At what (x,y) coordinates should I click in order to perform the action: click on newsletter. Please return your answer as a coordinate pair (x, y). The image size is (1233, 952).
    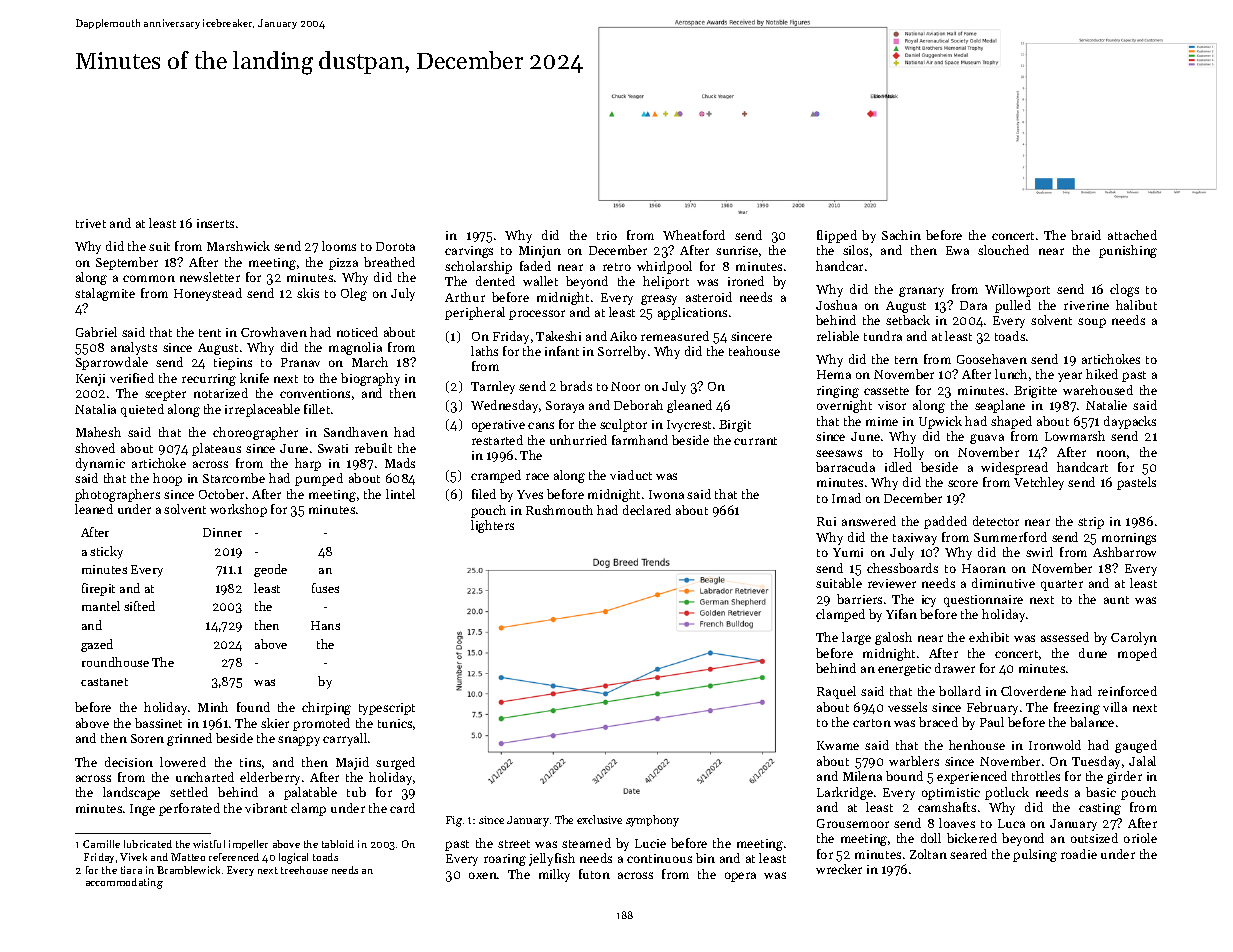
    Looking at the image, I should click on (210, 277).
